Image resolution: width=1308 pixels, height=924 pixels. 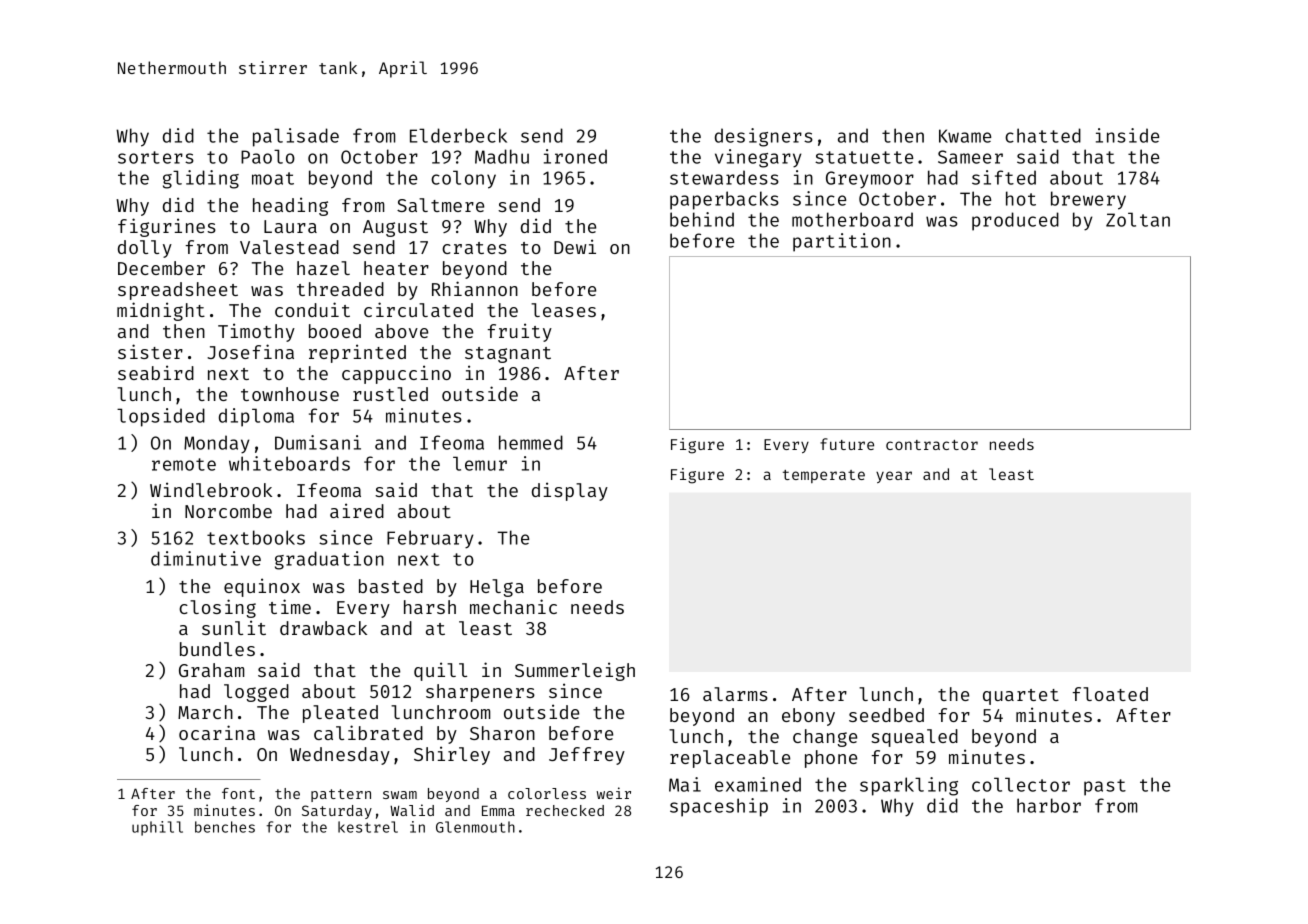 I want to click on threaded, so click(x=340, y=289).
